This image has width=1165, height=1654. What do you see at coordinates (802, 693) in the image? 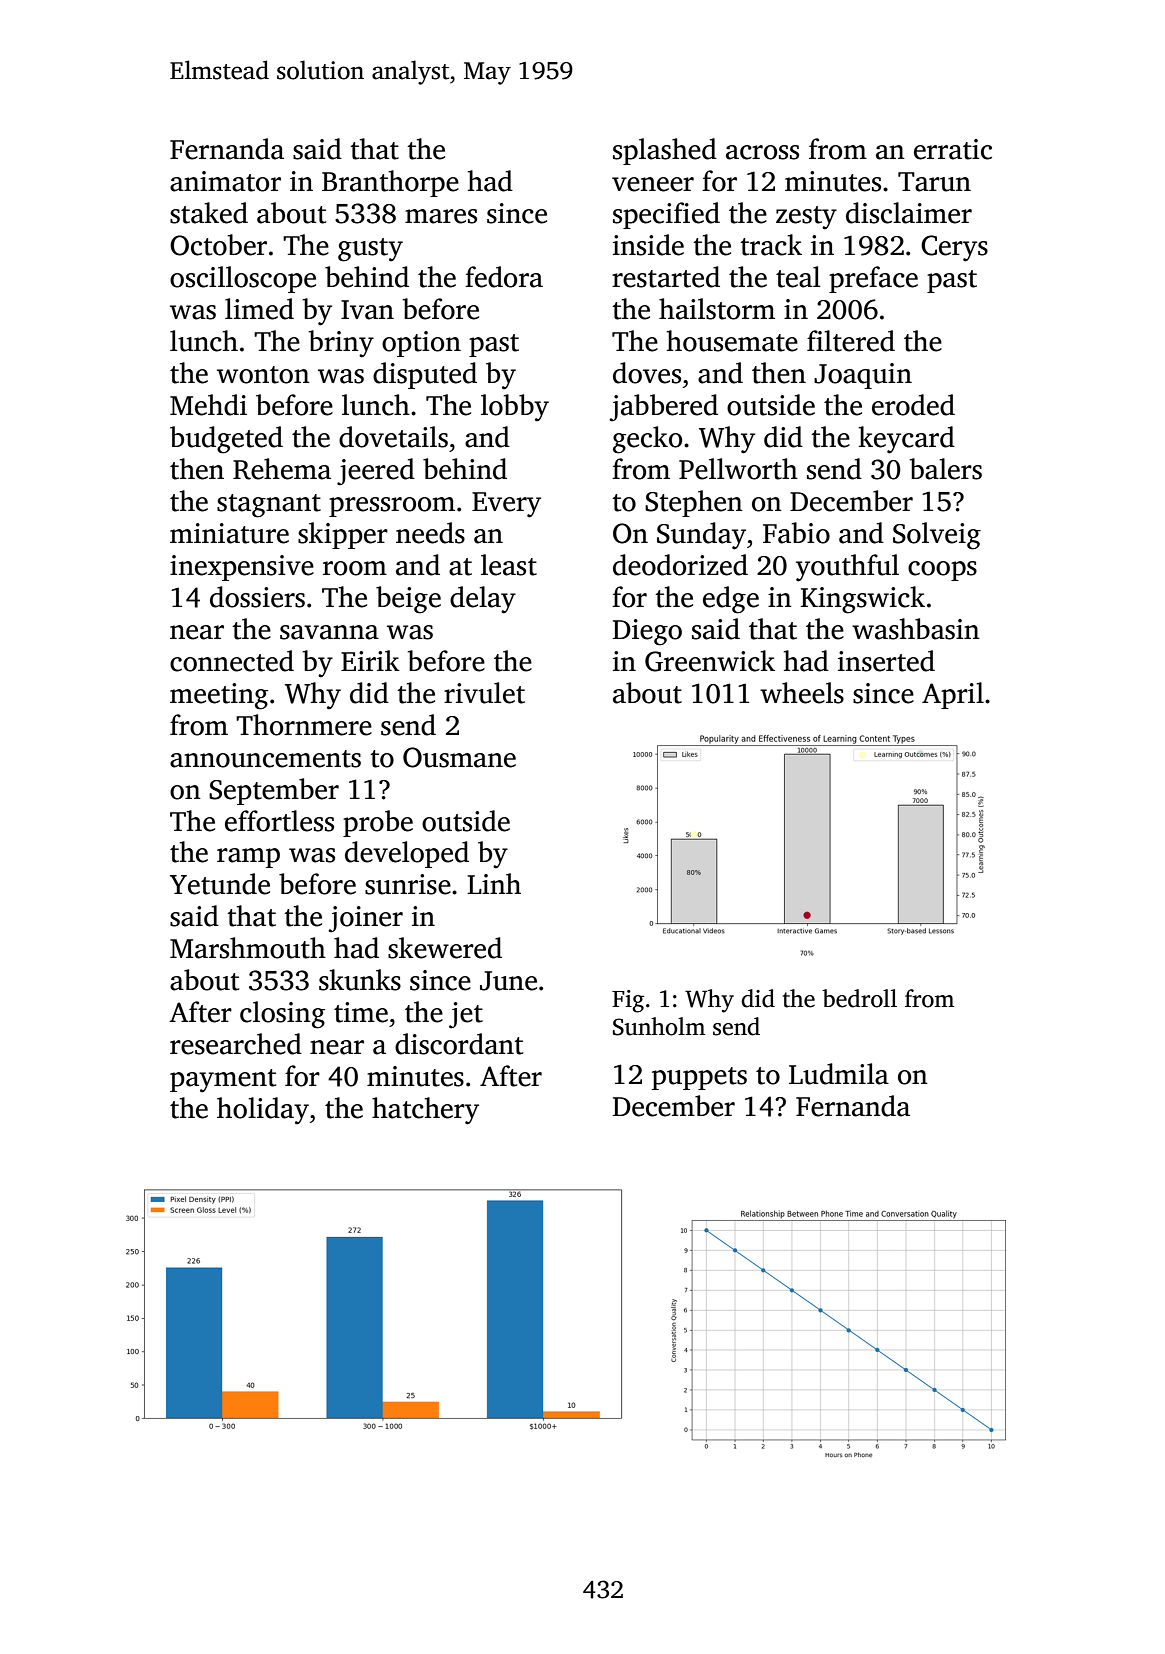
I see `wheels` at bounding box center [802, 693].
